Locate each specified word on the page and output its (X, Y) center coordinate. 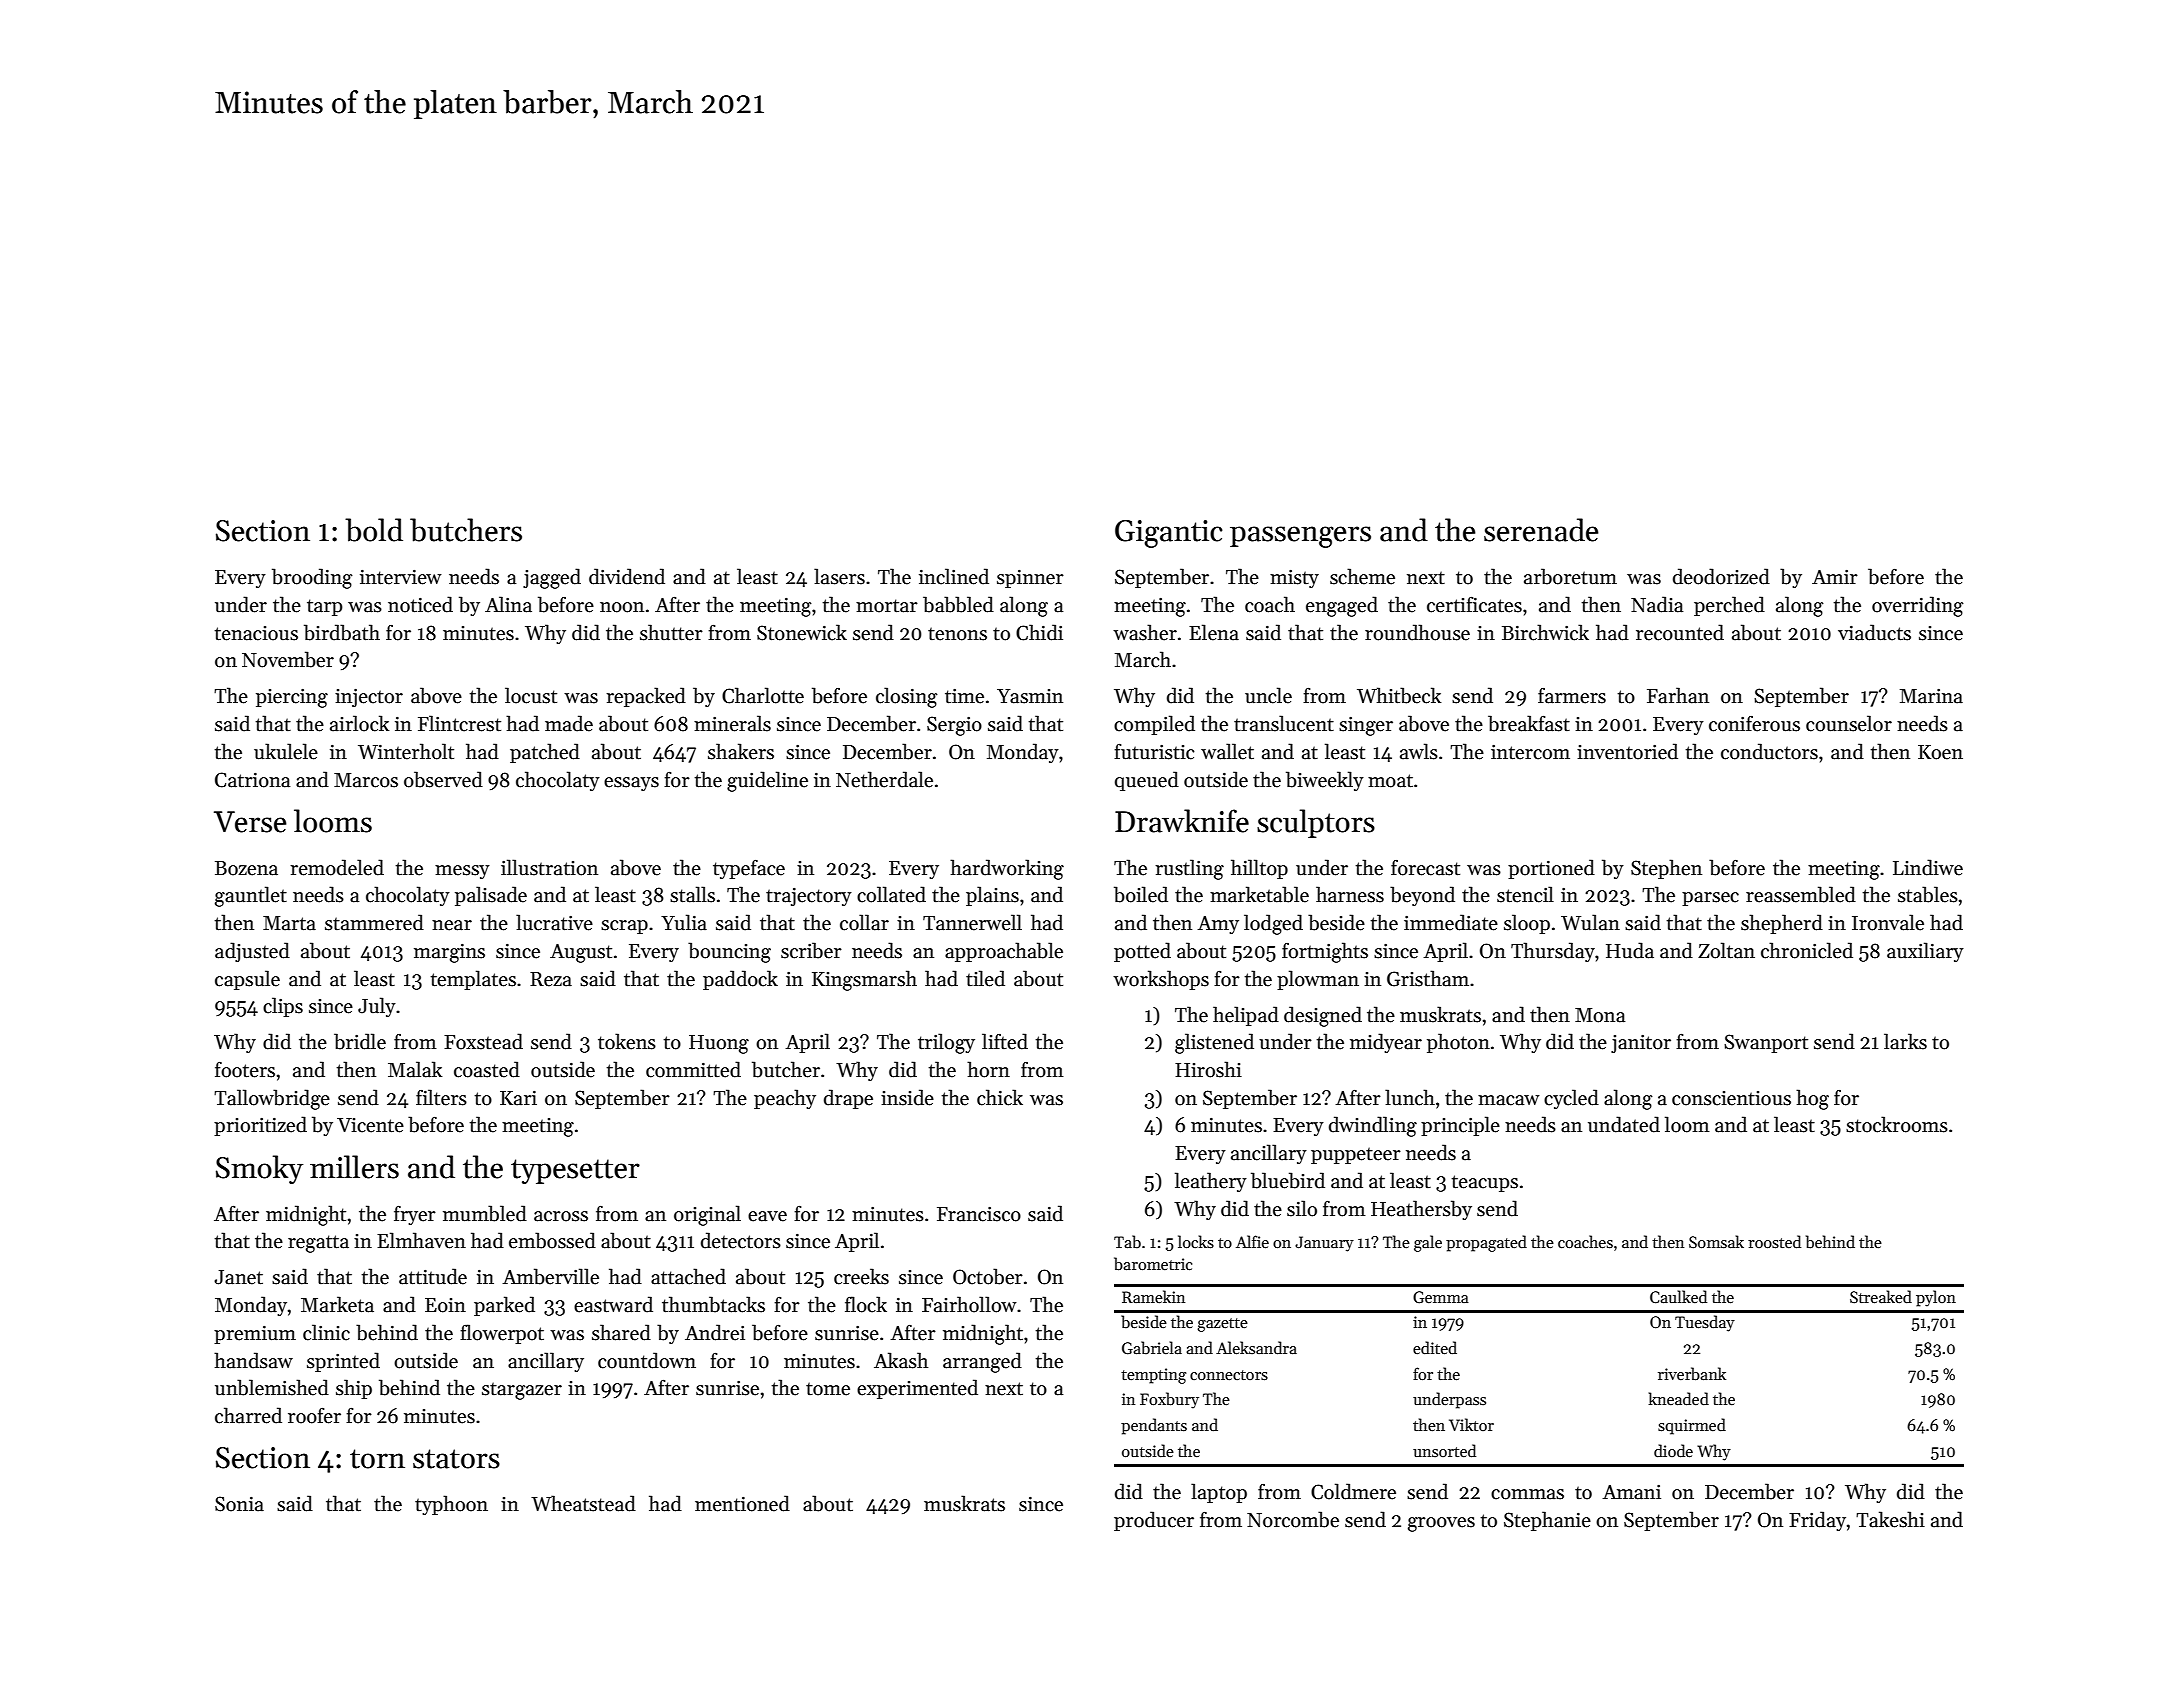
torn (377, 1459)
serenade (1541, 530)
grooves (1441, 1524)
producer (1154, 1521)
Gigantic (1169, 534)
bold (374, 530)
